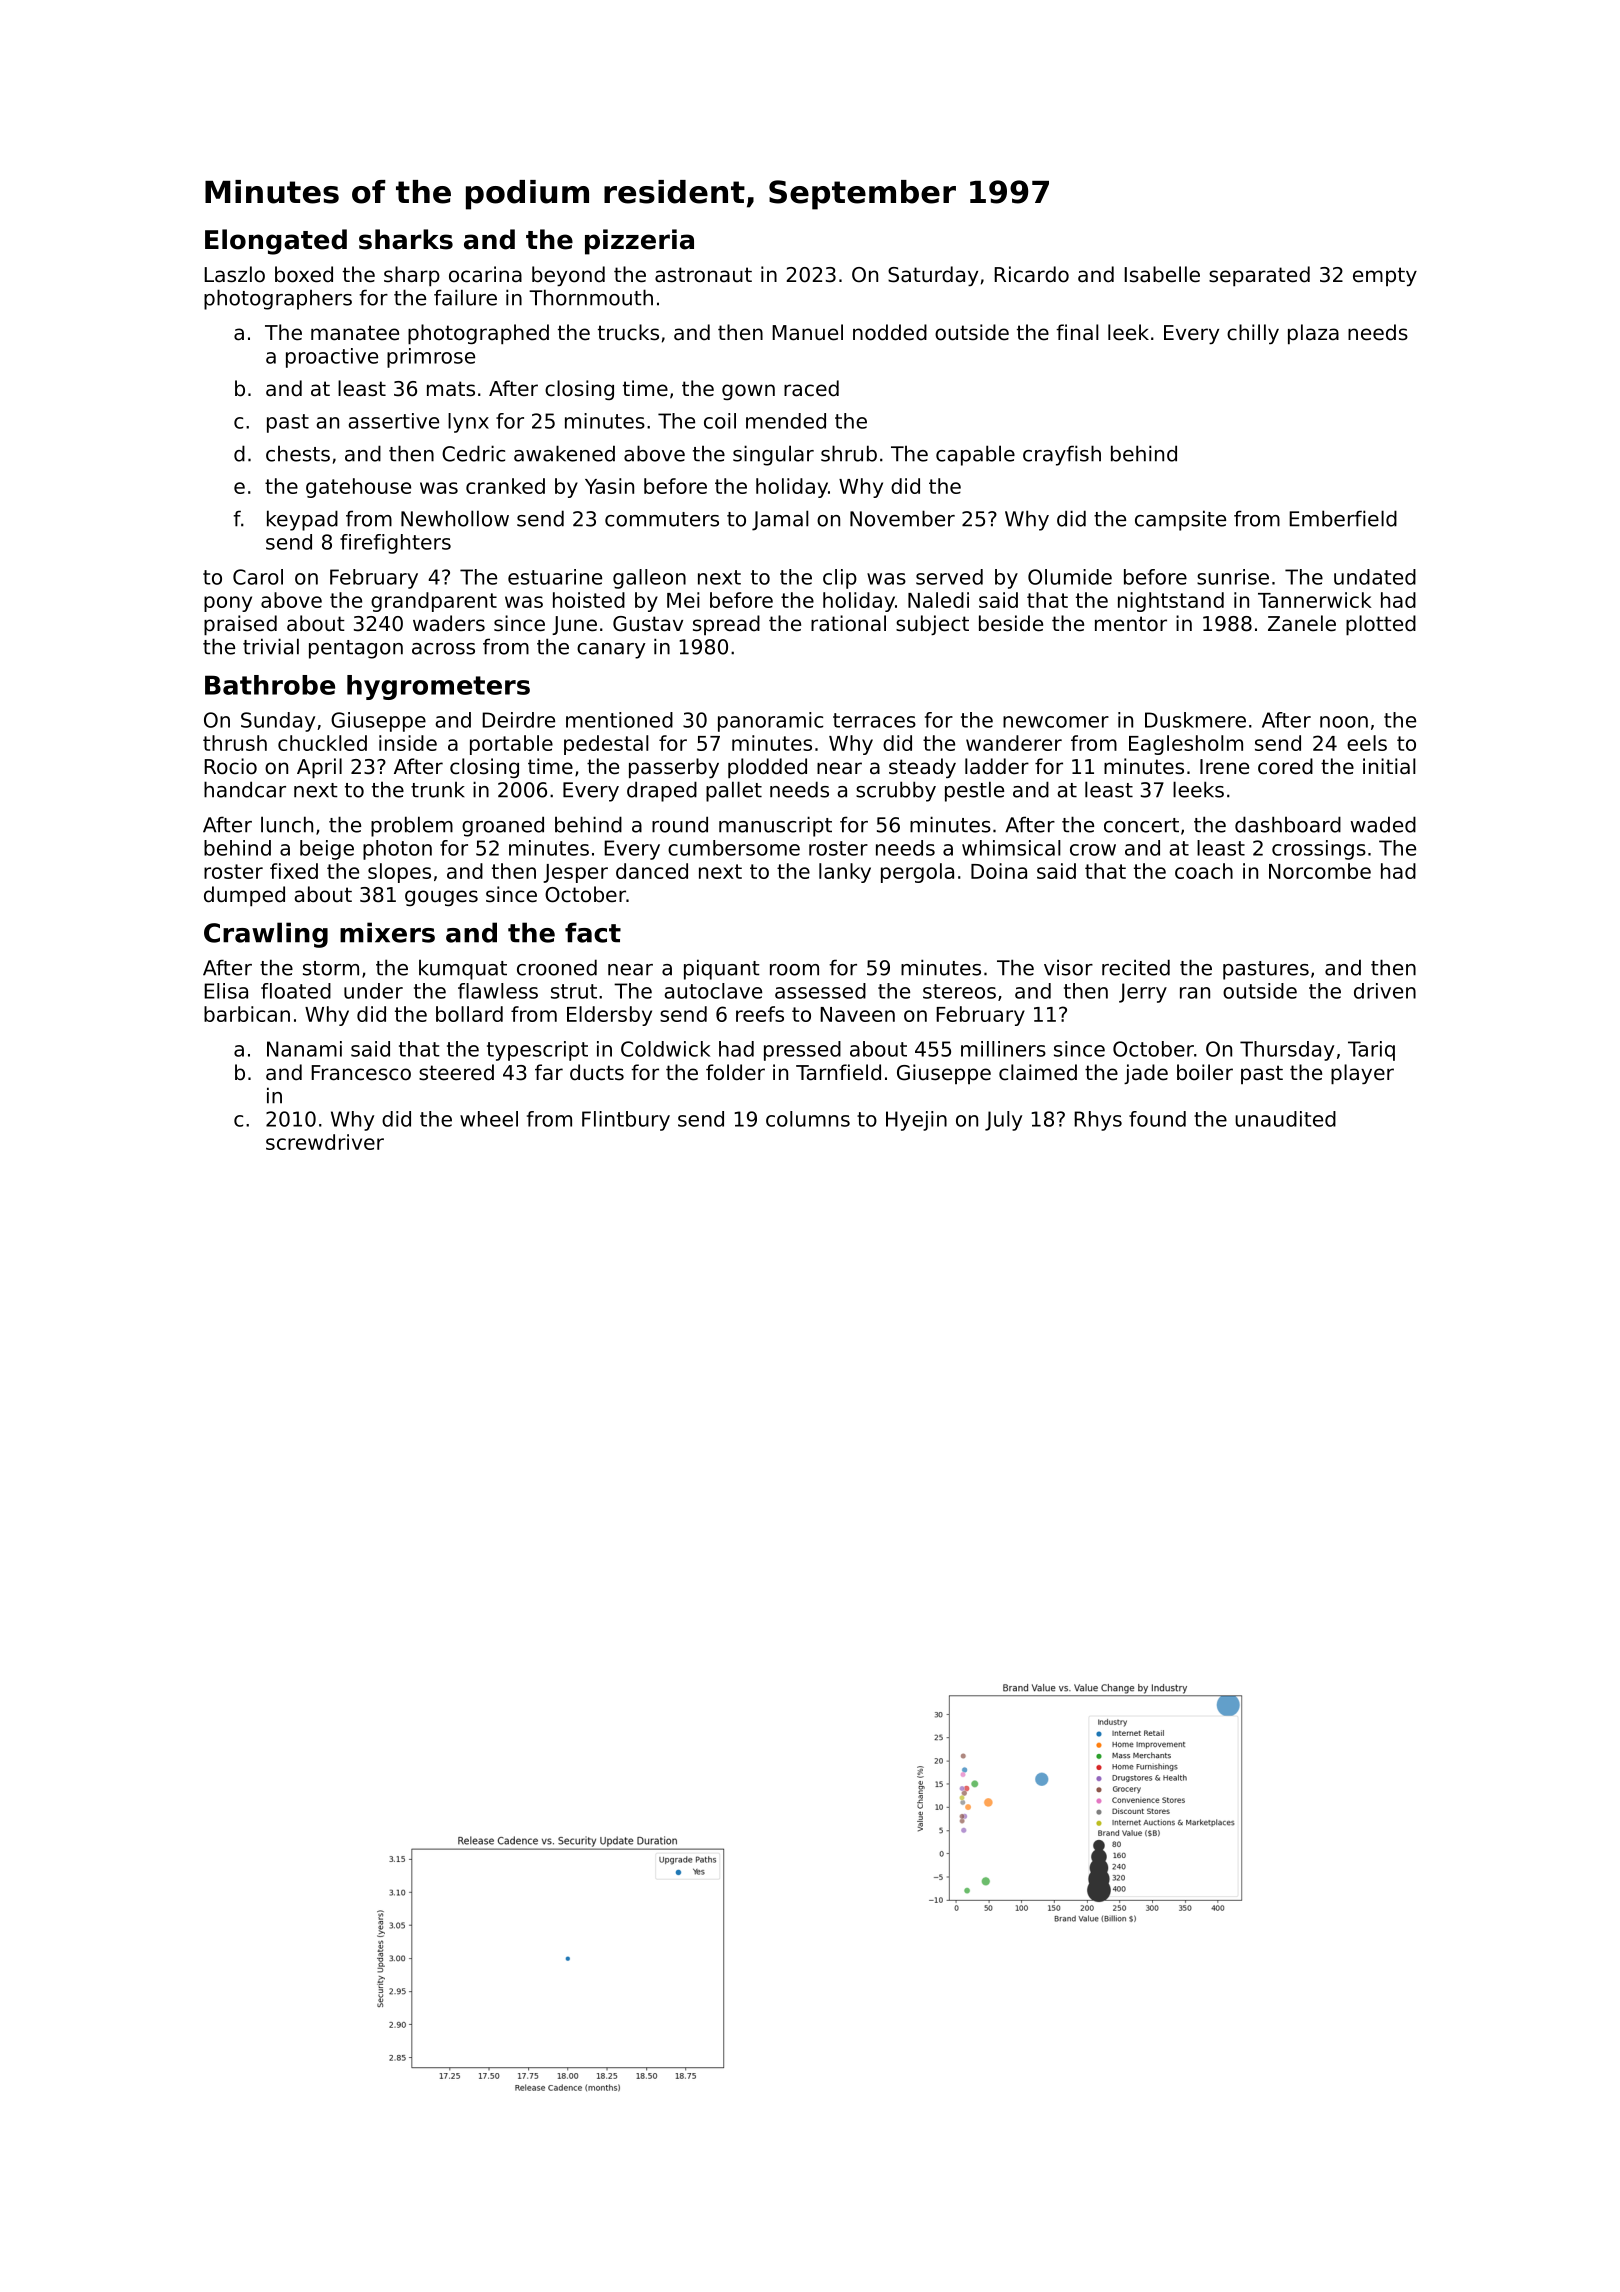 This screenshot has width=1620, height=2292. What do you see at coordinates (1344, 722) in the screenshot?
I see `noon` at bounding box center [1344, 722].
